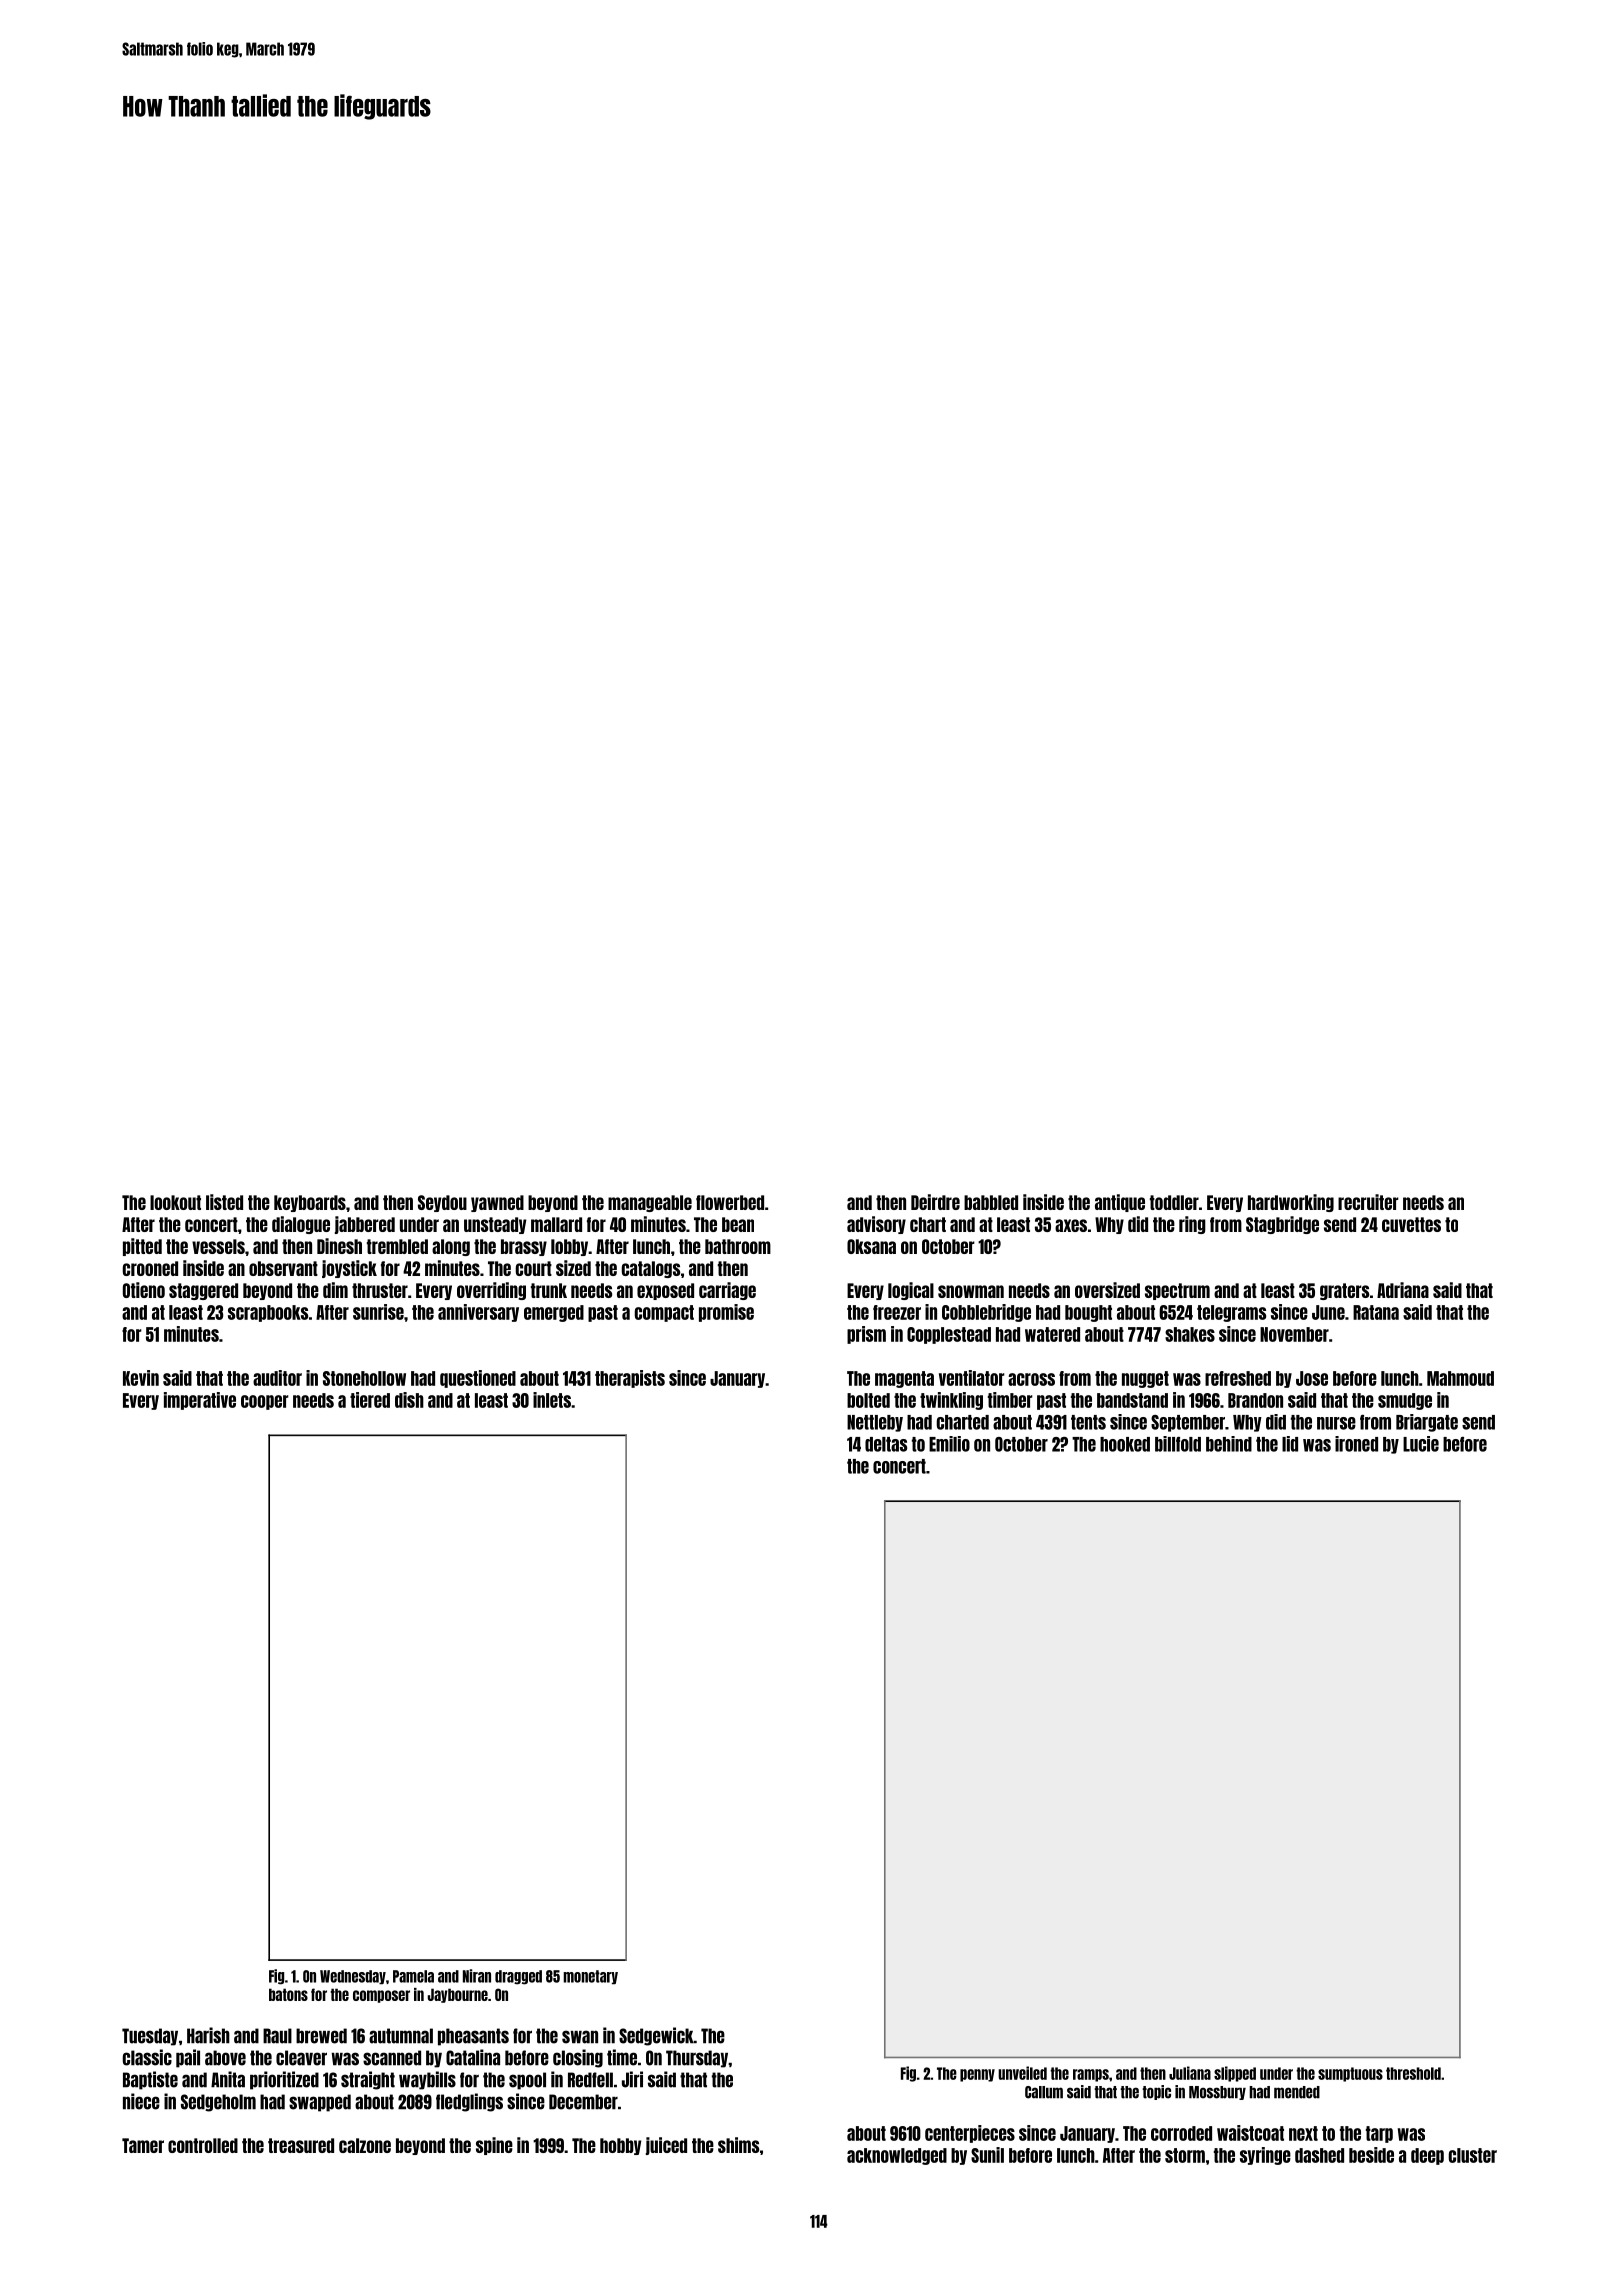 Image resolution: width=1620 pixels, height=2292 pixels. Describe the element at coordinates (886, 1444) in the screenshot. I see `deltas` at that location.
